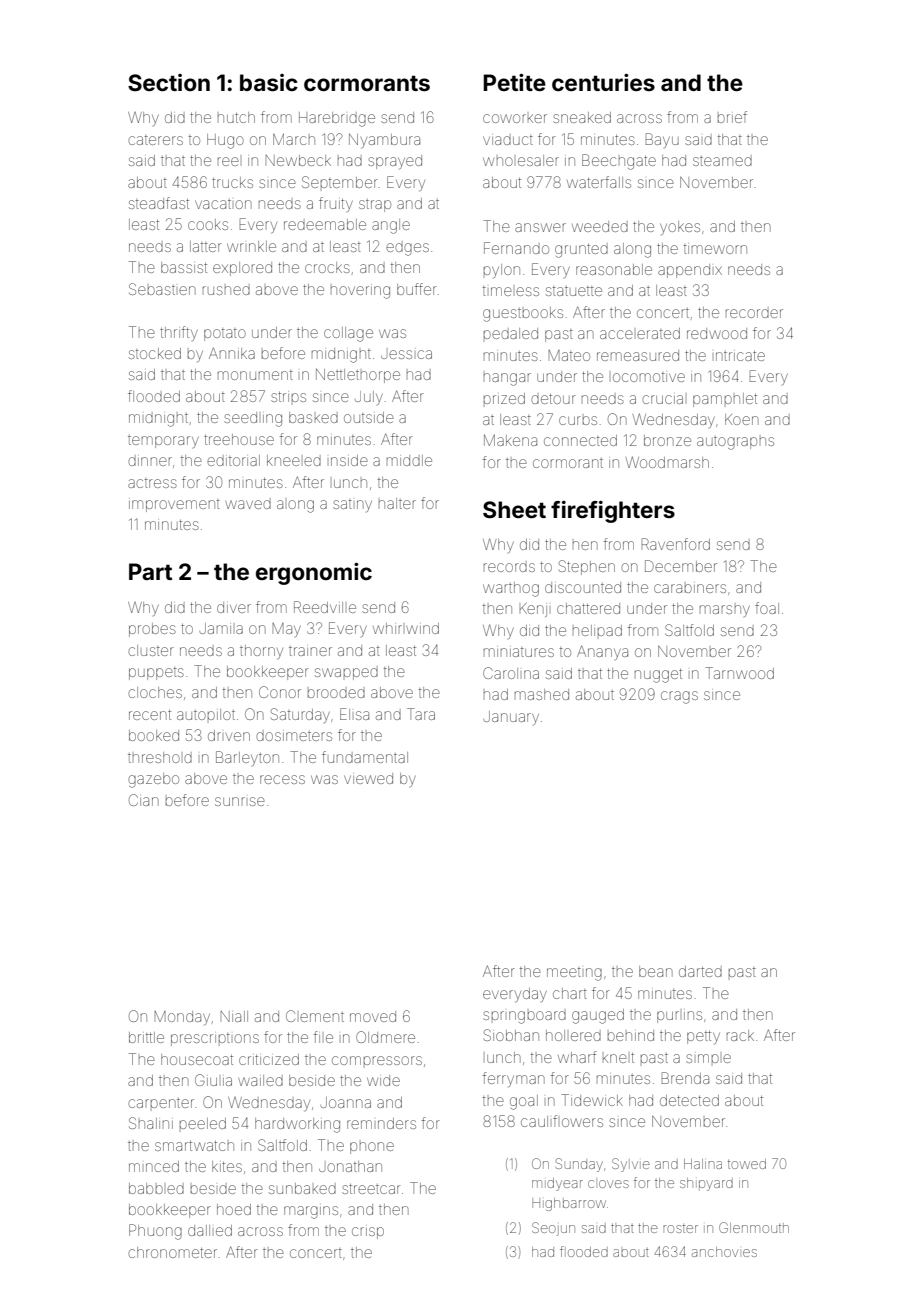 The width and height of the page is (924, 1314). I want to click on whirlwind, so click(406, 628).
